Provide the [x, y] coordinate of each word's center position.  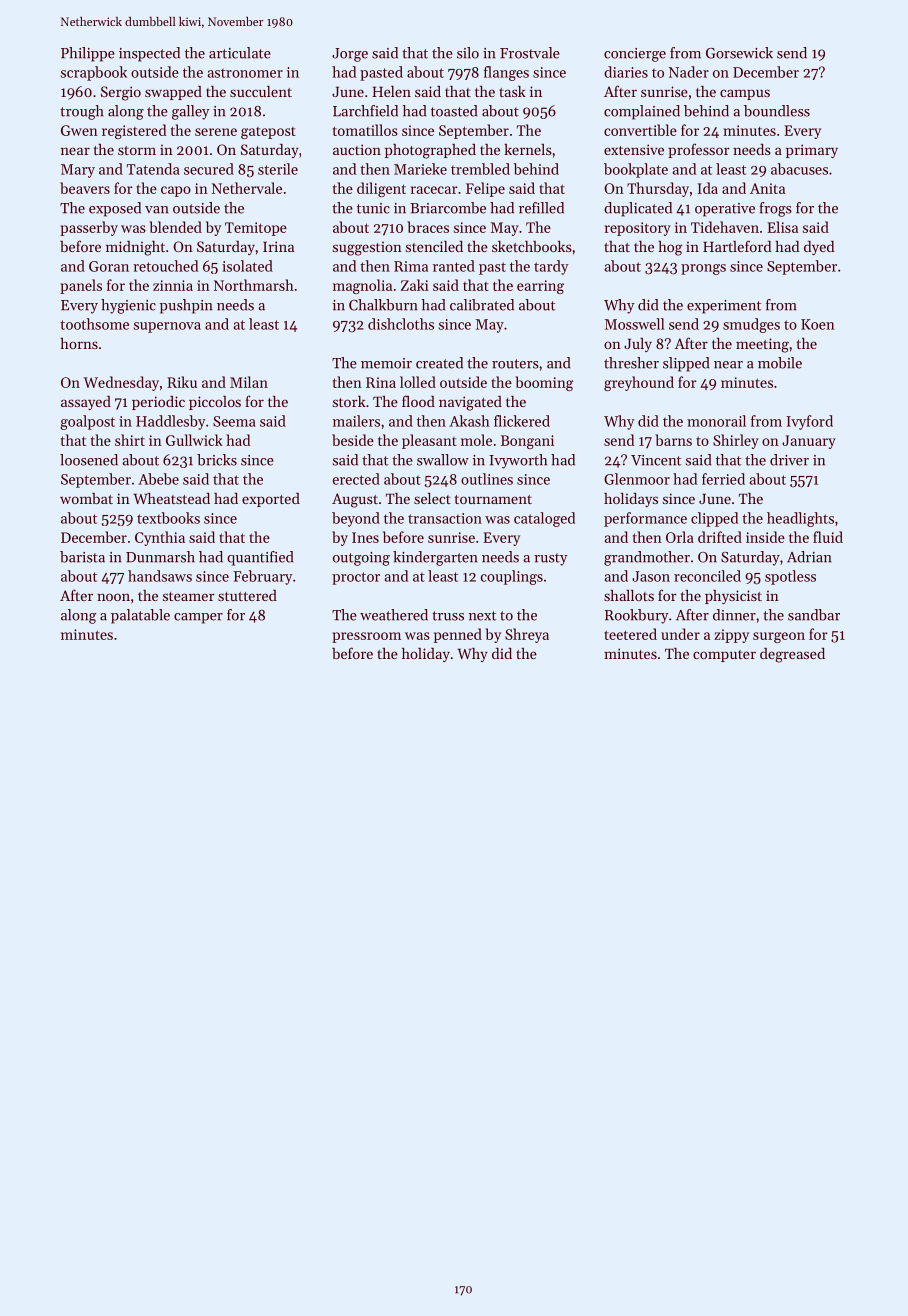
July [638, 345]
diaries [626, 72]
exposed [115, 209]
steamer [189, 596]
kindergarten [435, 558]
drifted [720, 537]
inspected [149, 54]
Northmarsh [254, 285]
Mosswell [634, 324]
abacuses [799, 169]
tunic [373, 208]
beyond [356, 519]
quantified [260, 558]
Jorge [350, 55]
